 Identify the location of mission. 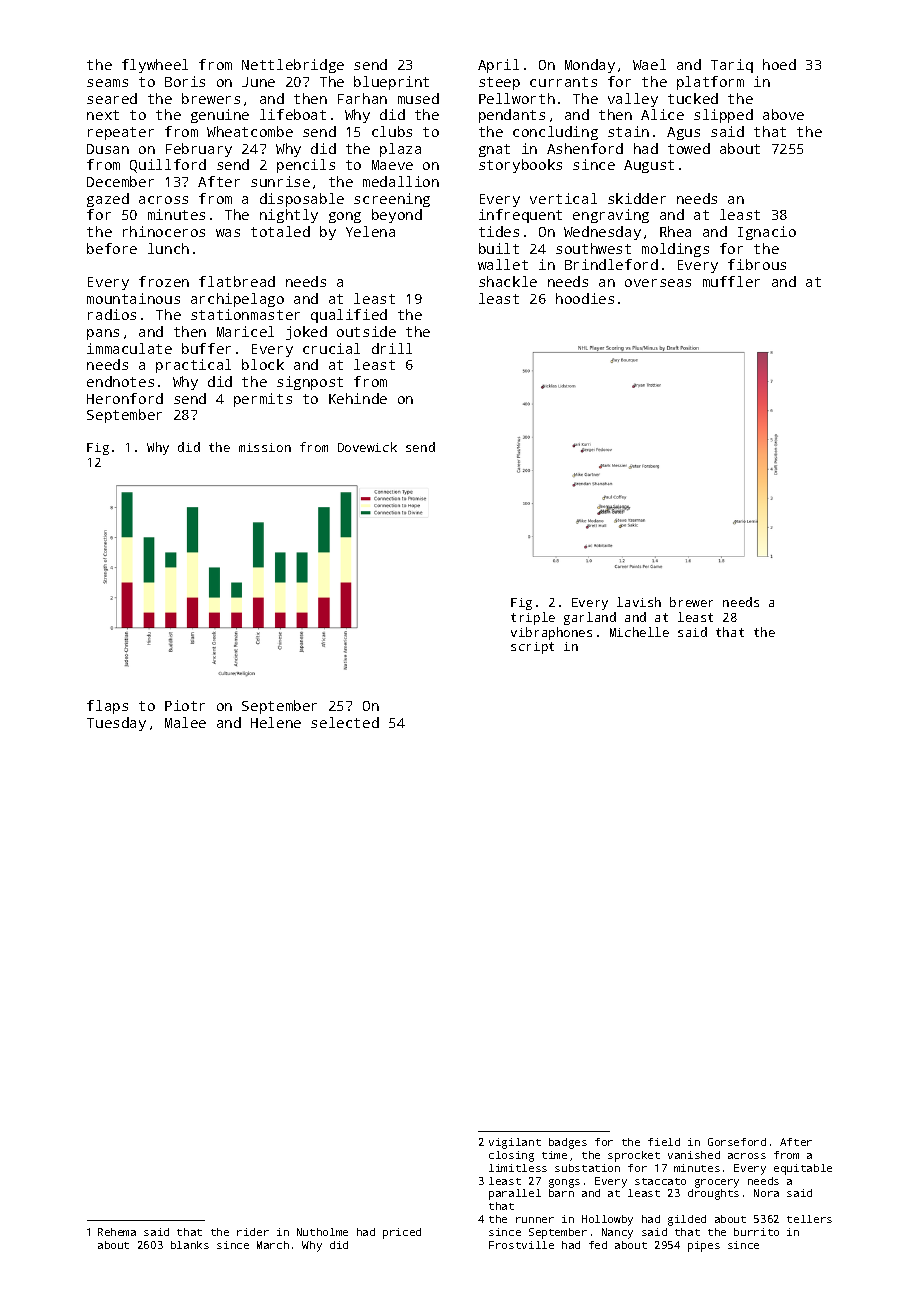
(265, 447).
